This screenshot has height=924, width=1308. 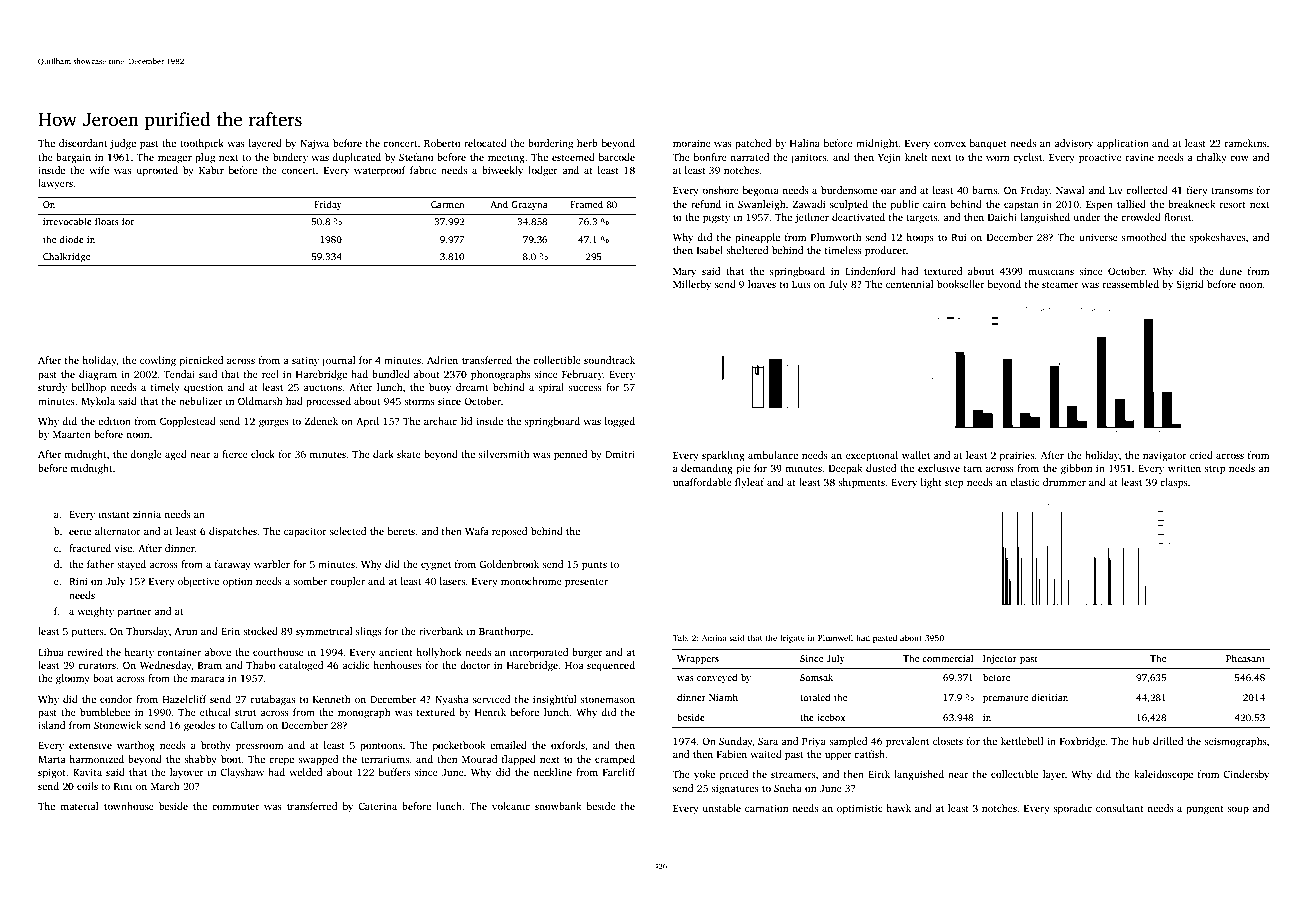 I want to click on instant, so click(x=114, y=514).
